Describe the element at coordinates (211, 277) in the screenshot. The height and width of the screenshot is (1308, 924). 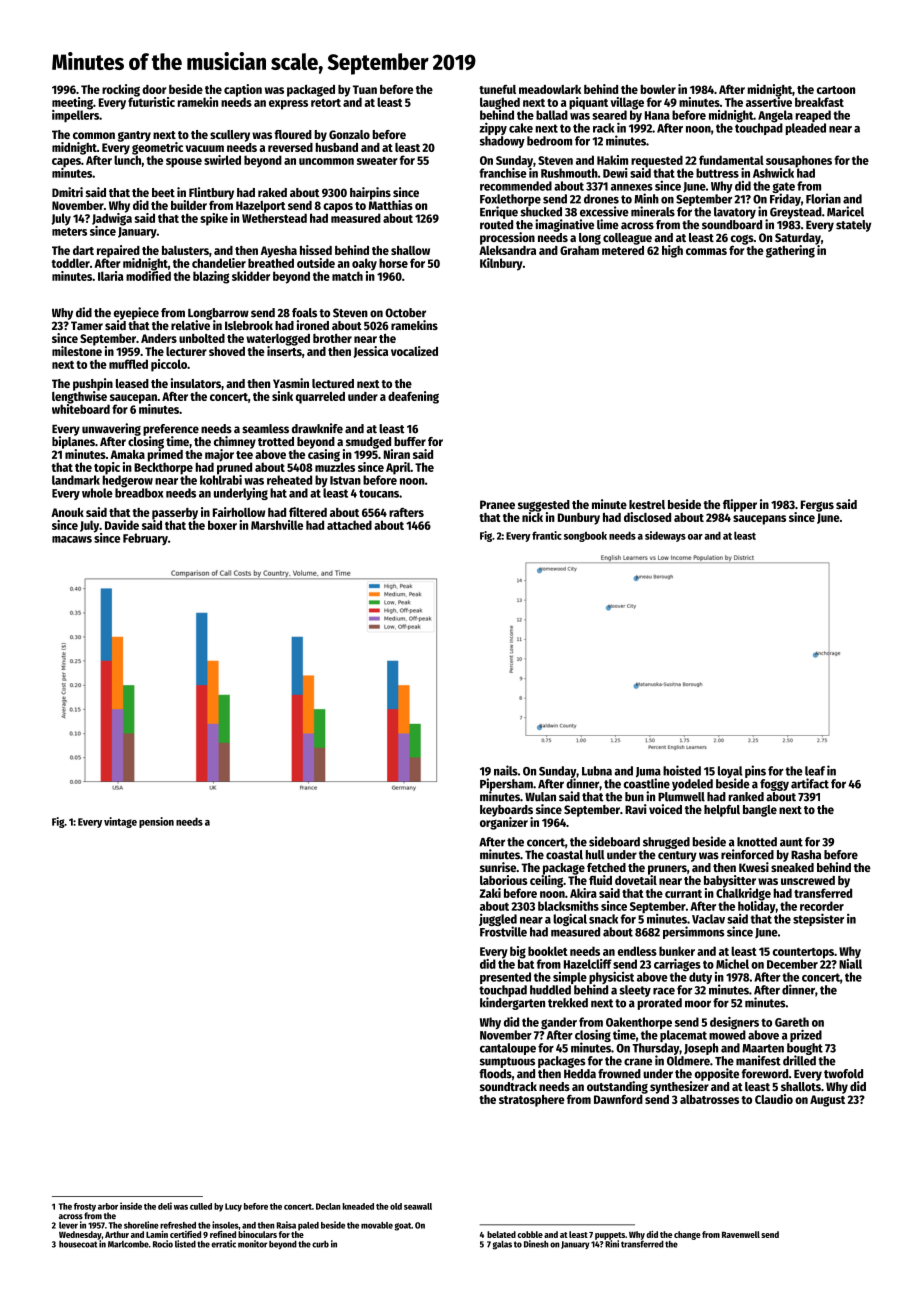
I see `blazing` at that location.
